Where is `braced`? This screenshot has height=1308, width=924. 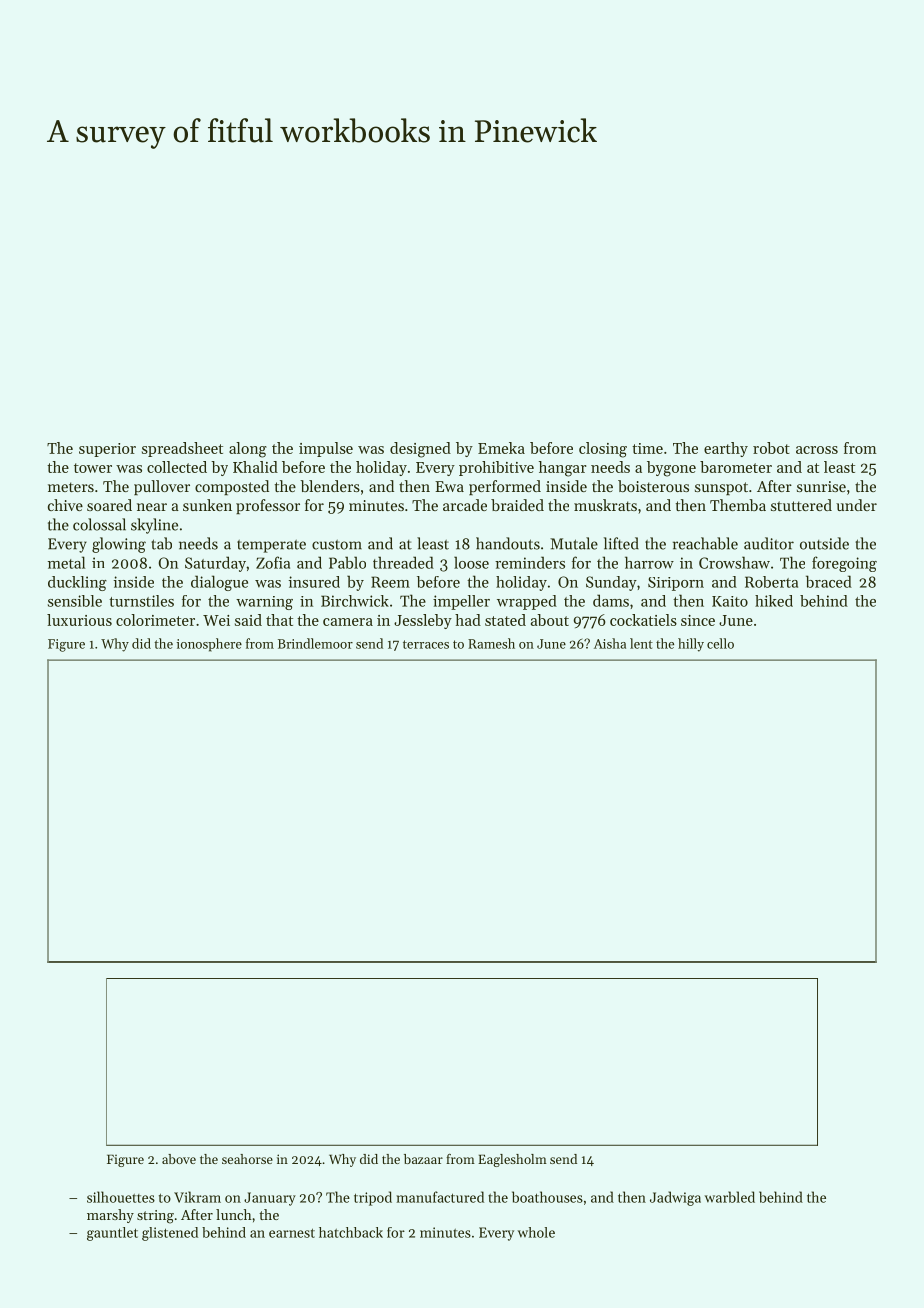
braced is located at coordinates (829, 581).
